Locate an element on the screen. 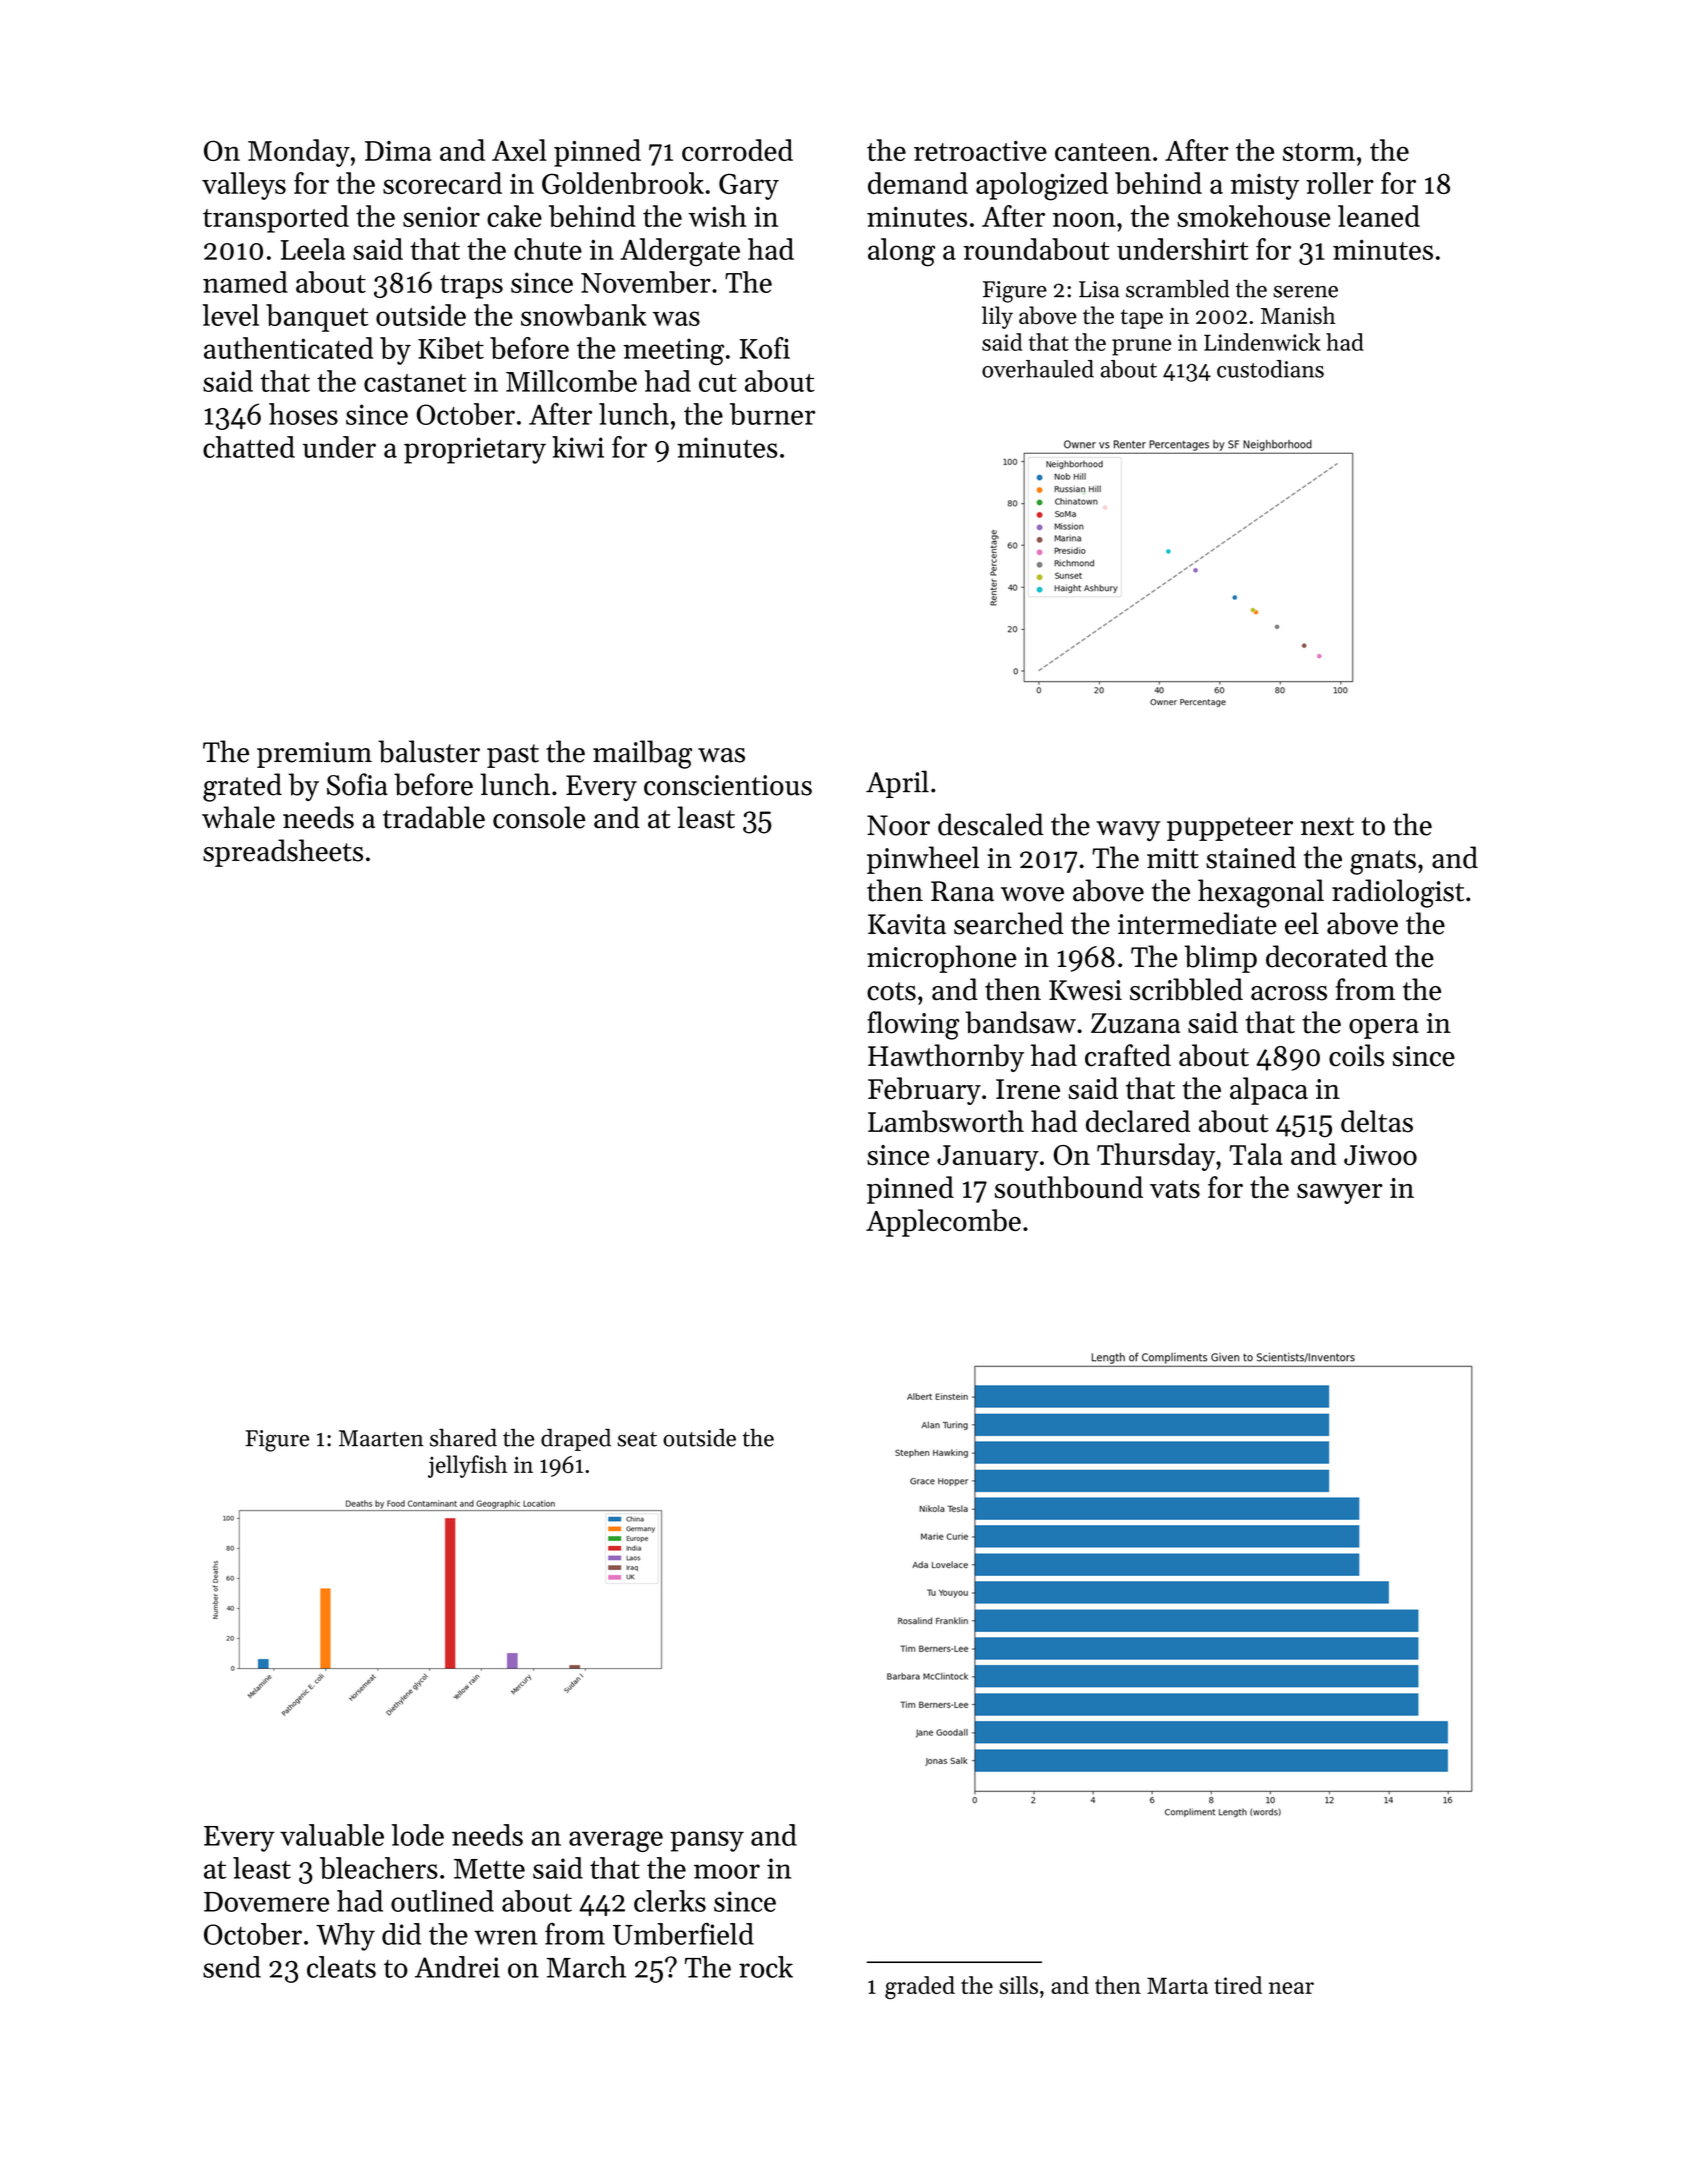 This screenshot has height=2178, width=1683. corroded is located at coordinates (737, 150).
